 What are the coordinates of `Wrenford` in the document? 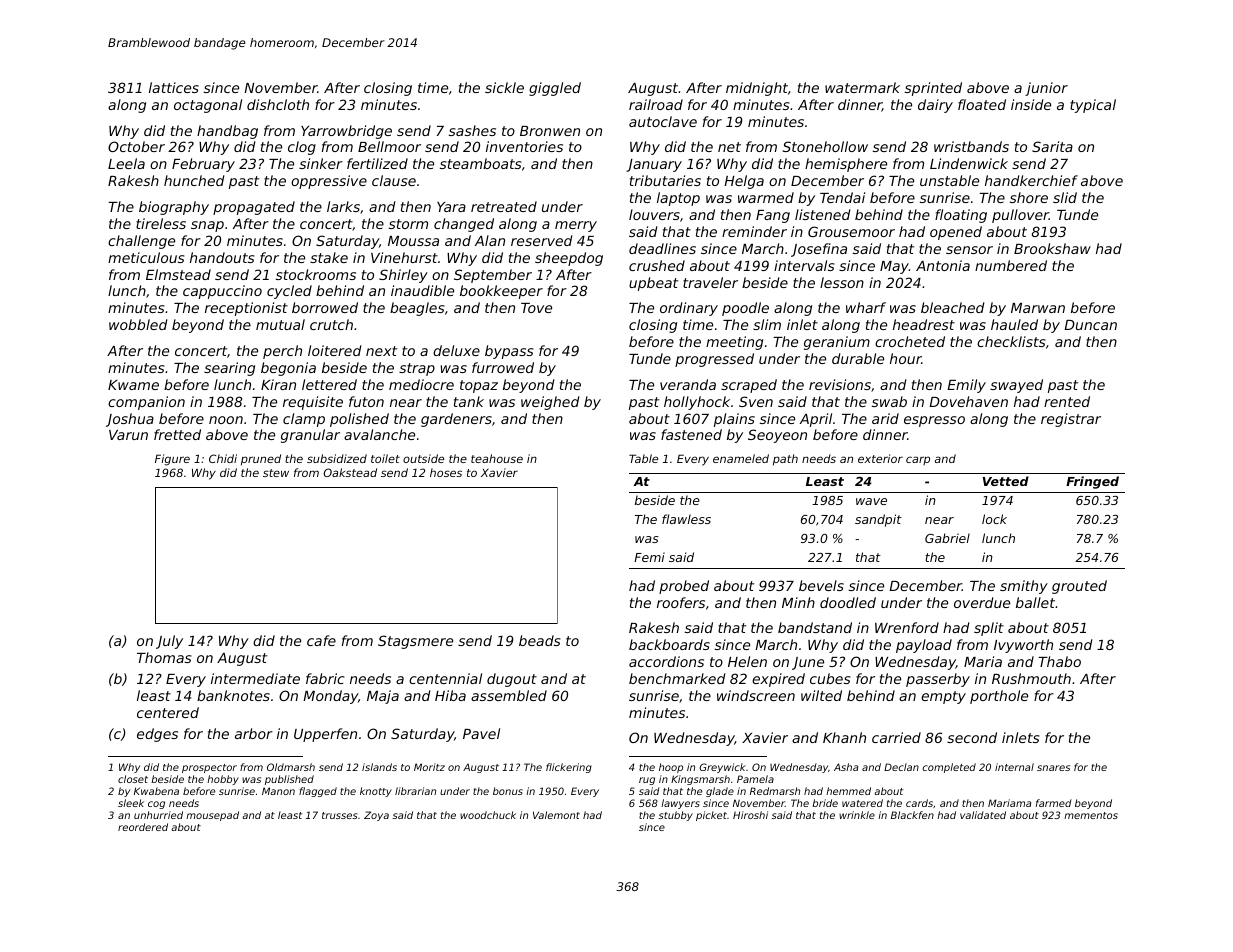 It's located at (907, 627).
